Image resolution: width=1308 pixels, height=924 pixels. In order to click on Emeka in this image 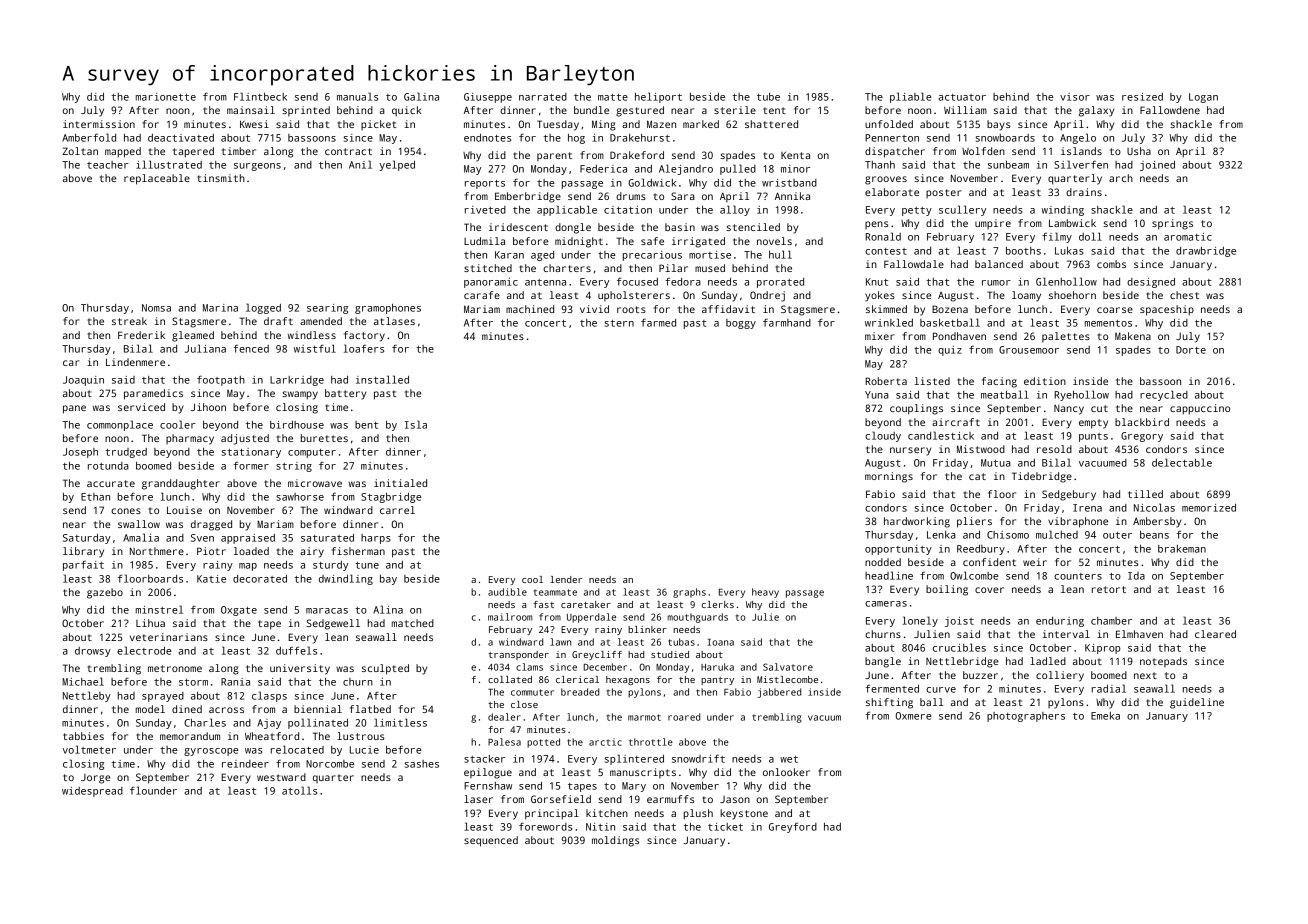, I will do `click(1105, 716)`.
